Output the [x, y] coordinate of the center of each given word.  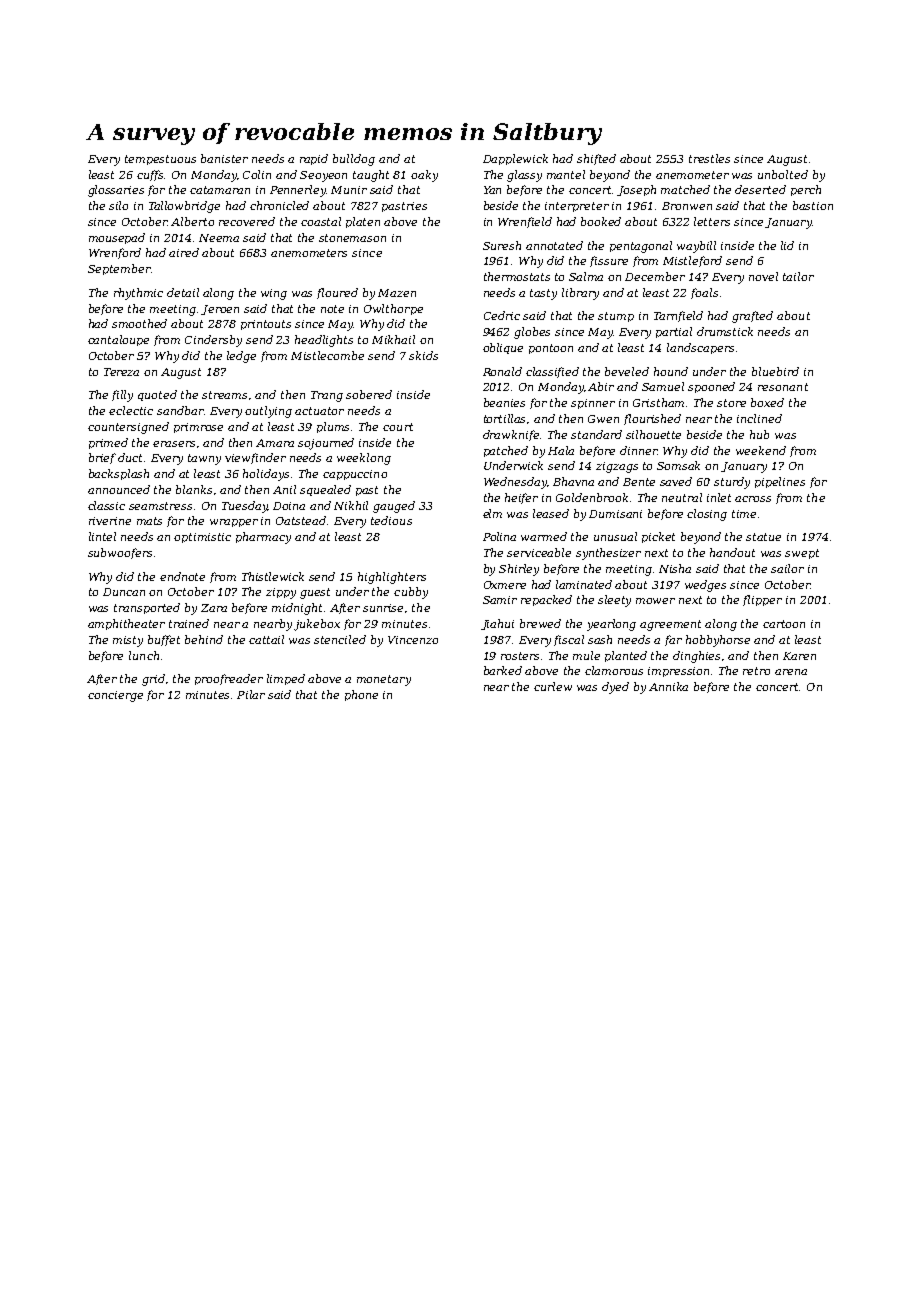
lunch [144, 655]
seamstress [160, 506]
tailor [798, 276]
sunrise [383, 608]
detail [183, 292]
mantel [566, 174]
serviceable [539, 552]
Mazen [397, 293]
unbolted [783, 174]
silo [118, 205]
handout [732, 552]
